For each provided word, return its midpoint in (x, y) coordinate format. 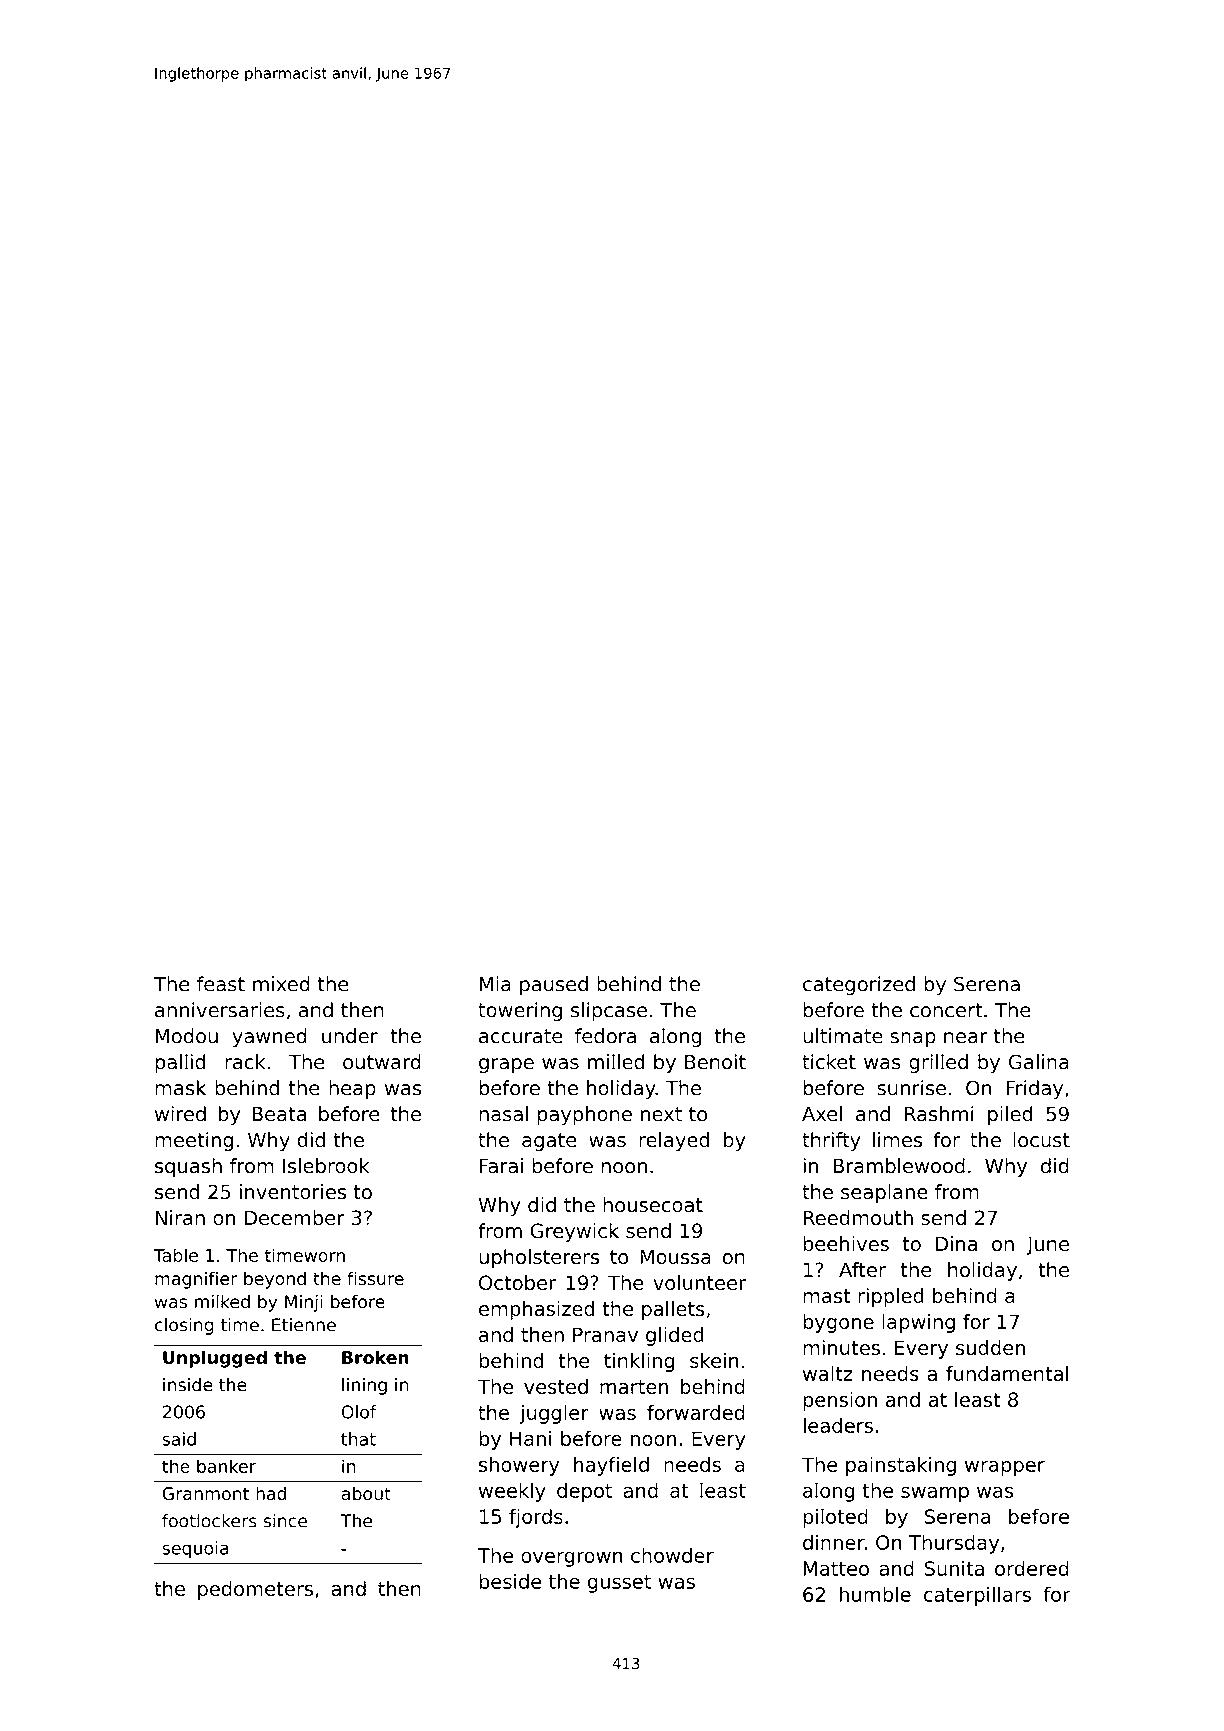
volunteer (699, 1282)
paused (554, 985)
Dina (956, 1243)
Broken (375, 1357)
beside (510, 1581)
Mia (495, 984)
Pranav (605, 1334)
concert (946, 1010)
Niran (180, 1217)
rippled (890, 1297)
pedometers (255, 1590)
